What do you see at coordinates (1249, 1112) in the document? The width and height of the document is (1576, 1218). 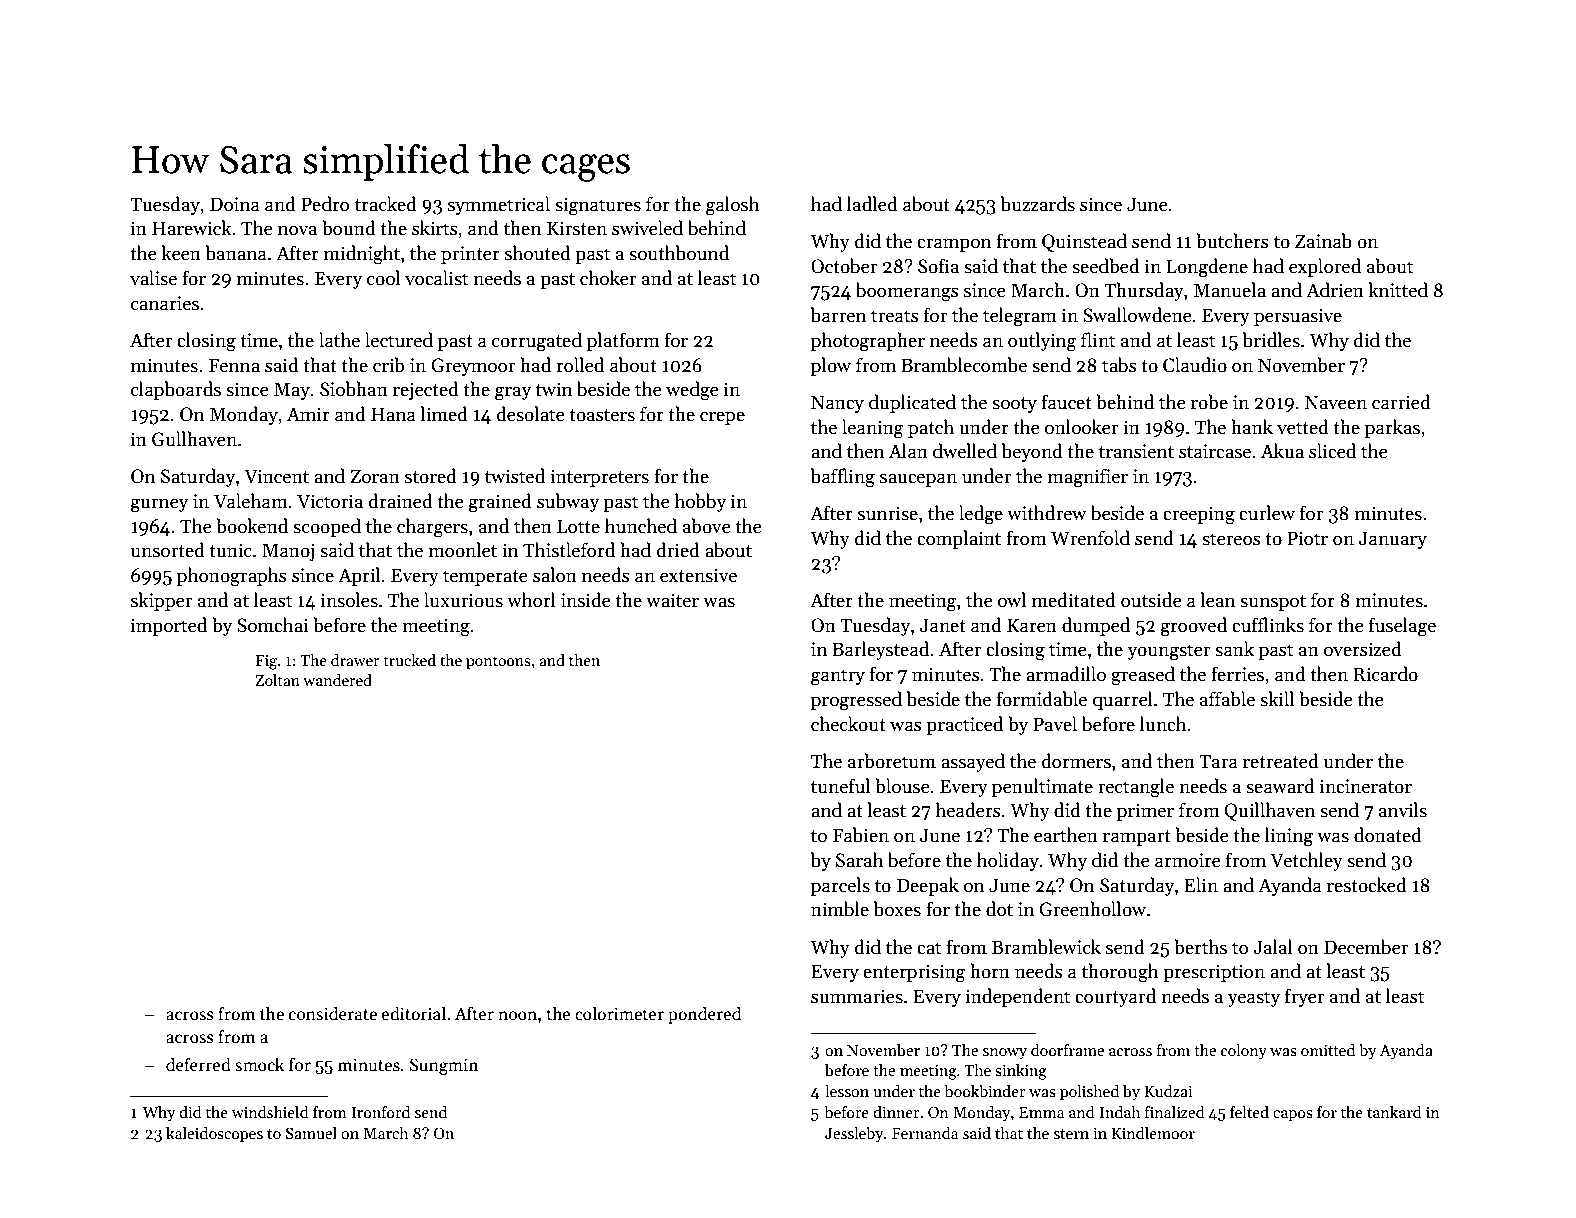 I see `felted` at bounding box center [1249, 1112].
